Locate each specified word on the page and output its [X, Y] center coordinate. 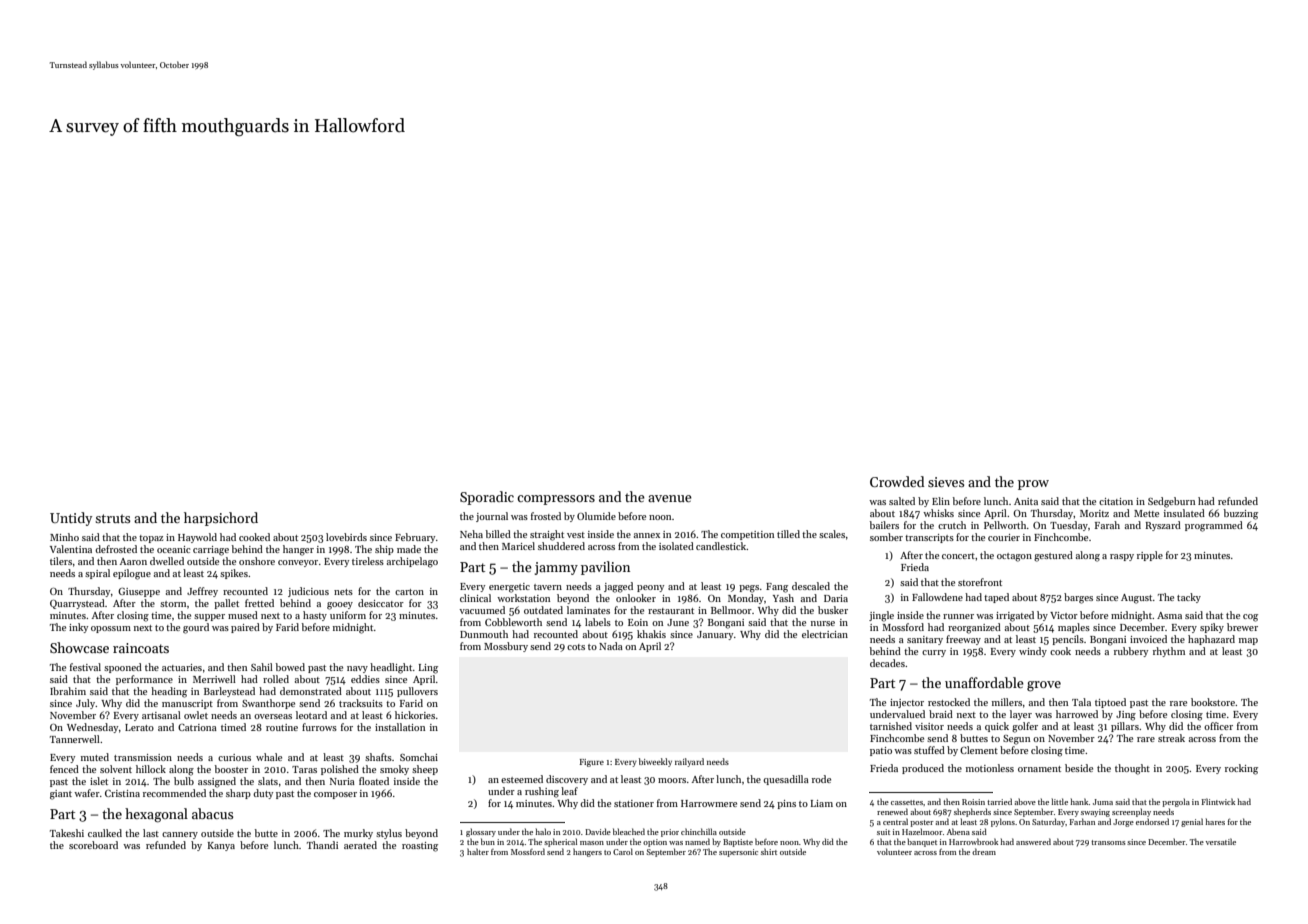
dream [984, 851]
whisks [938, 513]
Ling [428, 669]
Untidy [71, 519]
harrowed [1077, 714]
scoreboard [93, 845]
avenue [670, 498]
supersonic [738, 853]
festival [85, 667]
